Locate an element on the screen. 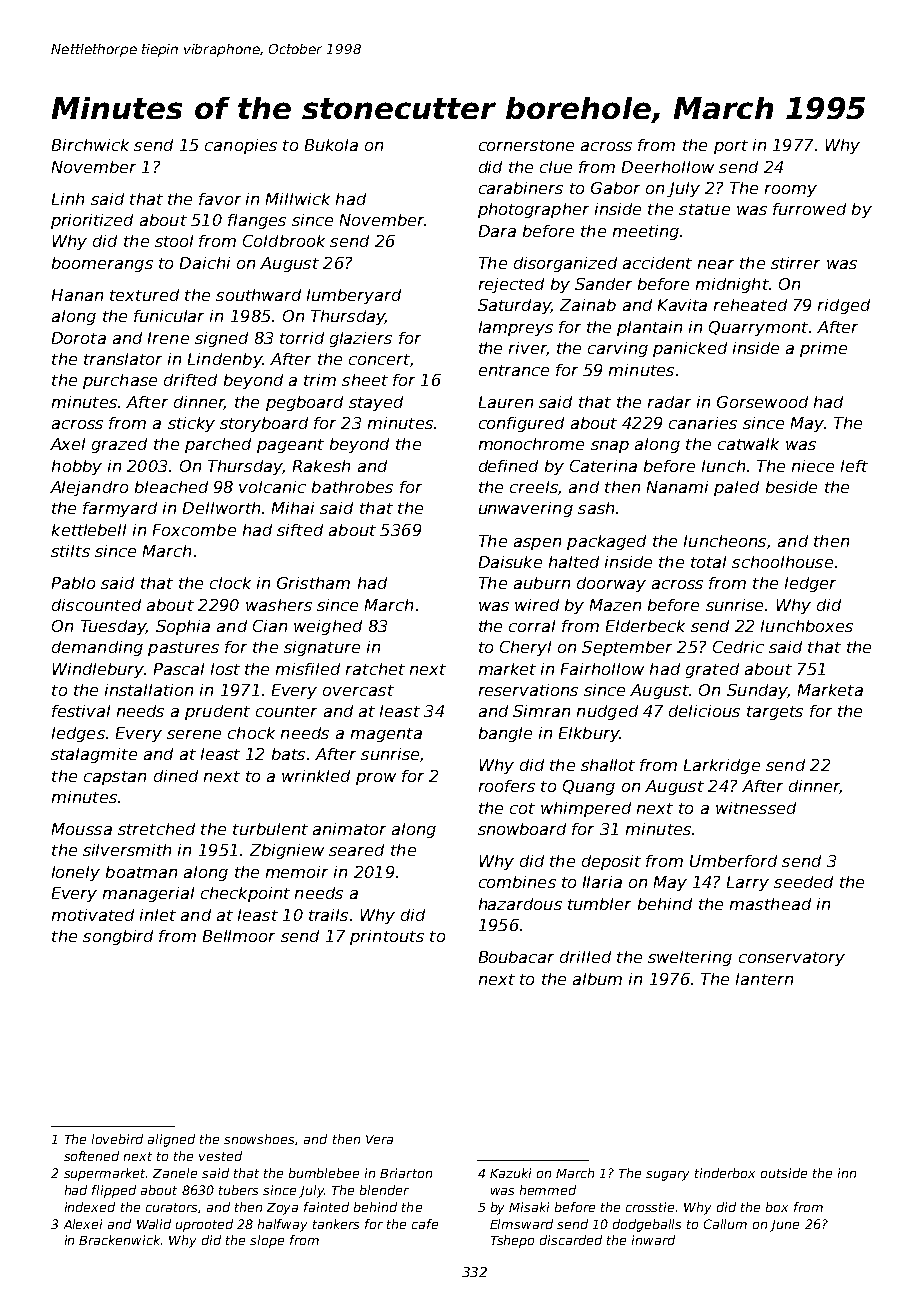 This screenshot has width=924, height=1308. bathrobes is located at coordinates (352, 487).
